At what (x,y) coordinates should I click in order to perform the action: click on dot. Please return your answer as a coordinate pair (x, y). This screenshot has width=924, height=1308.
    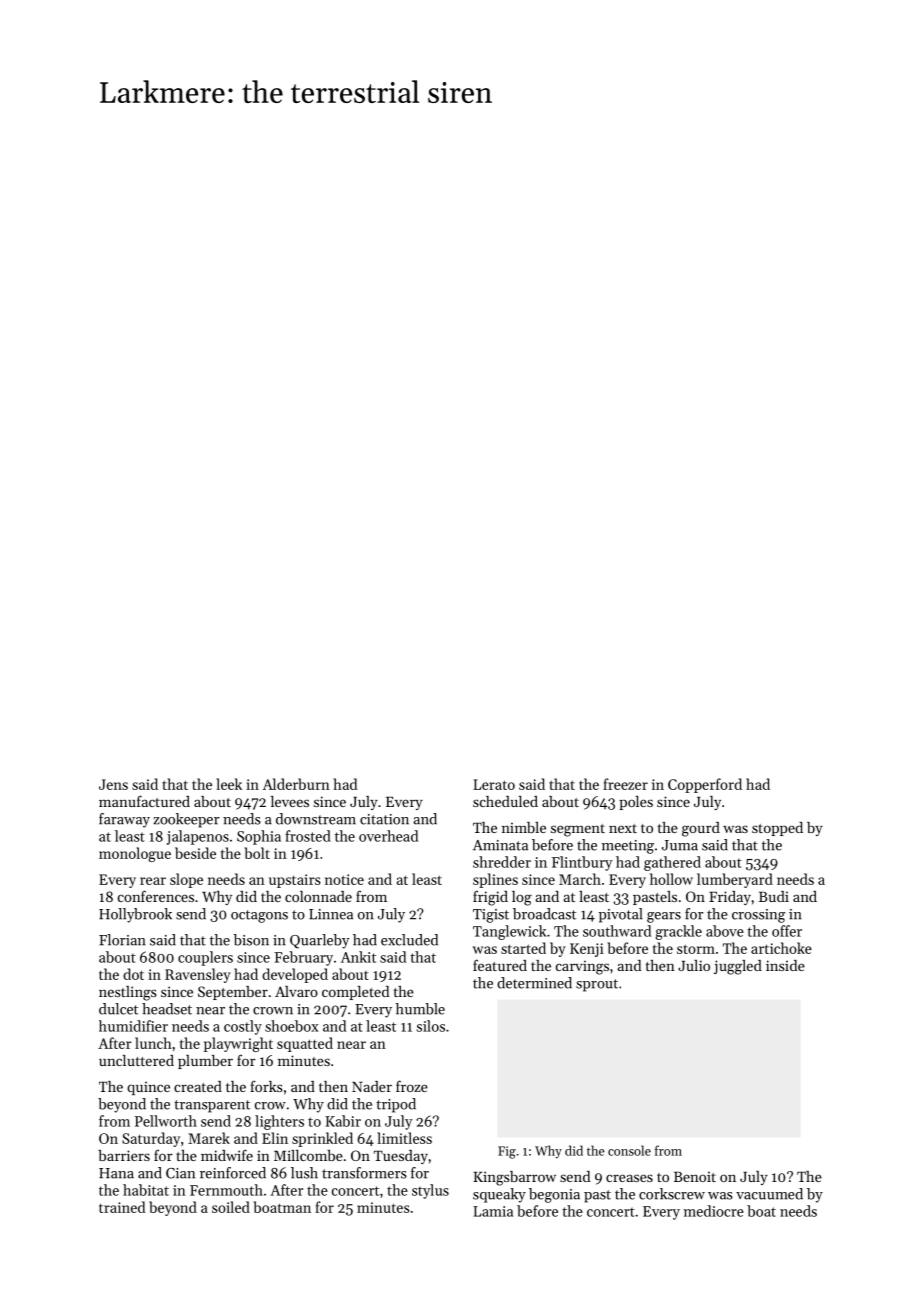
    Looking at the image, I should click on (133, 974).
